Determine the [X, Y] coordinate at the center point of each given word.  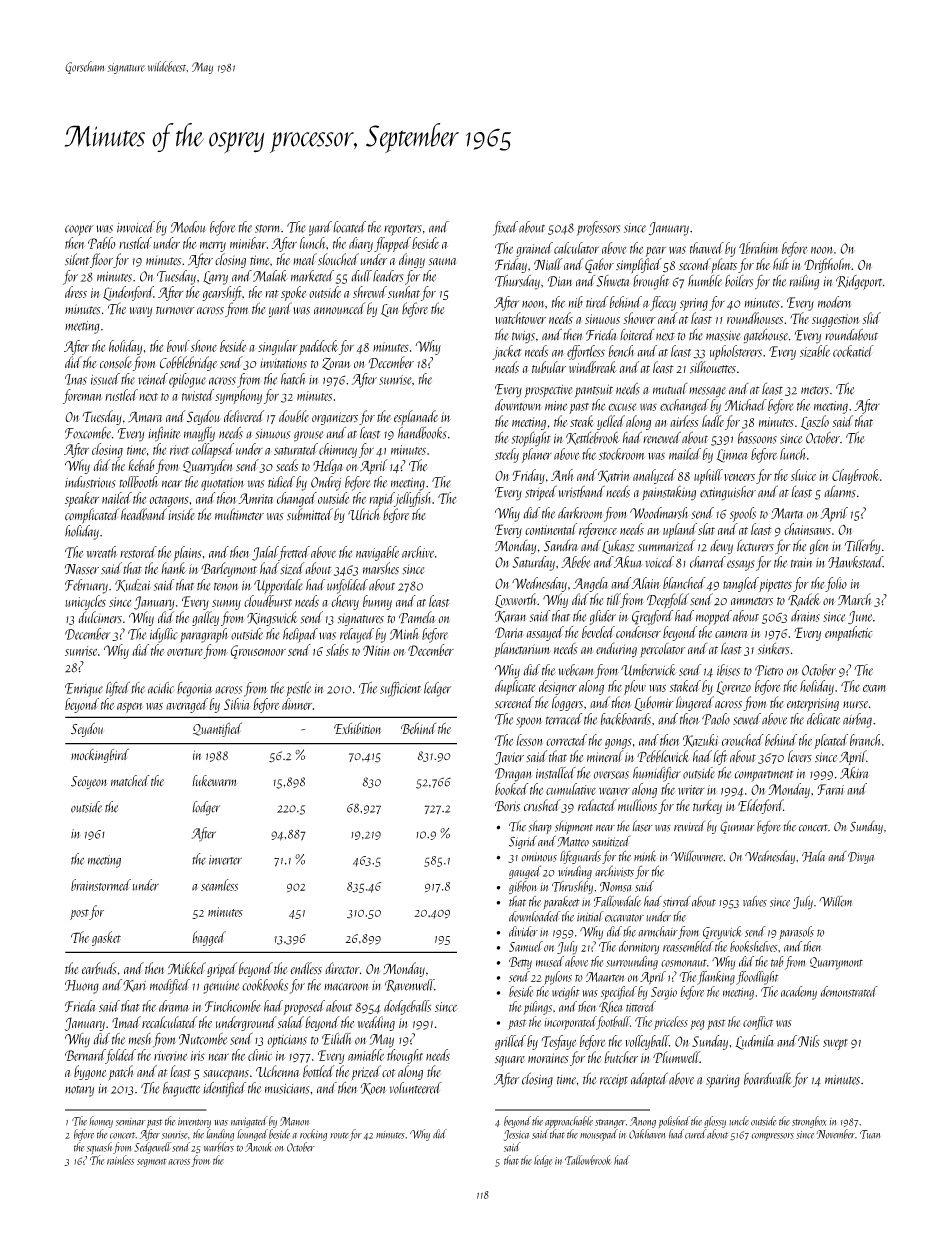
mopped [714, 617]
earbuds [99, 968]
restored [138, 552]
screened [514, 702]
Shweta [613, 281]
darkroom [580, 513]
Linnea [732, 456]
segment [152, 1163]
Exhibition [358, 728]
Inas [76, 379]
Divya [861, 858]
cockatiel [853, 351]
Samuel [526, 946]
